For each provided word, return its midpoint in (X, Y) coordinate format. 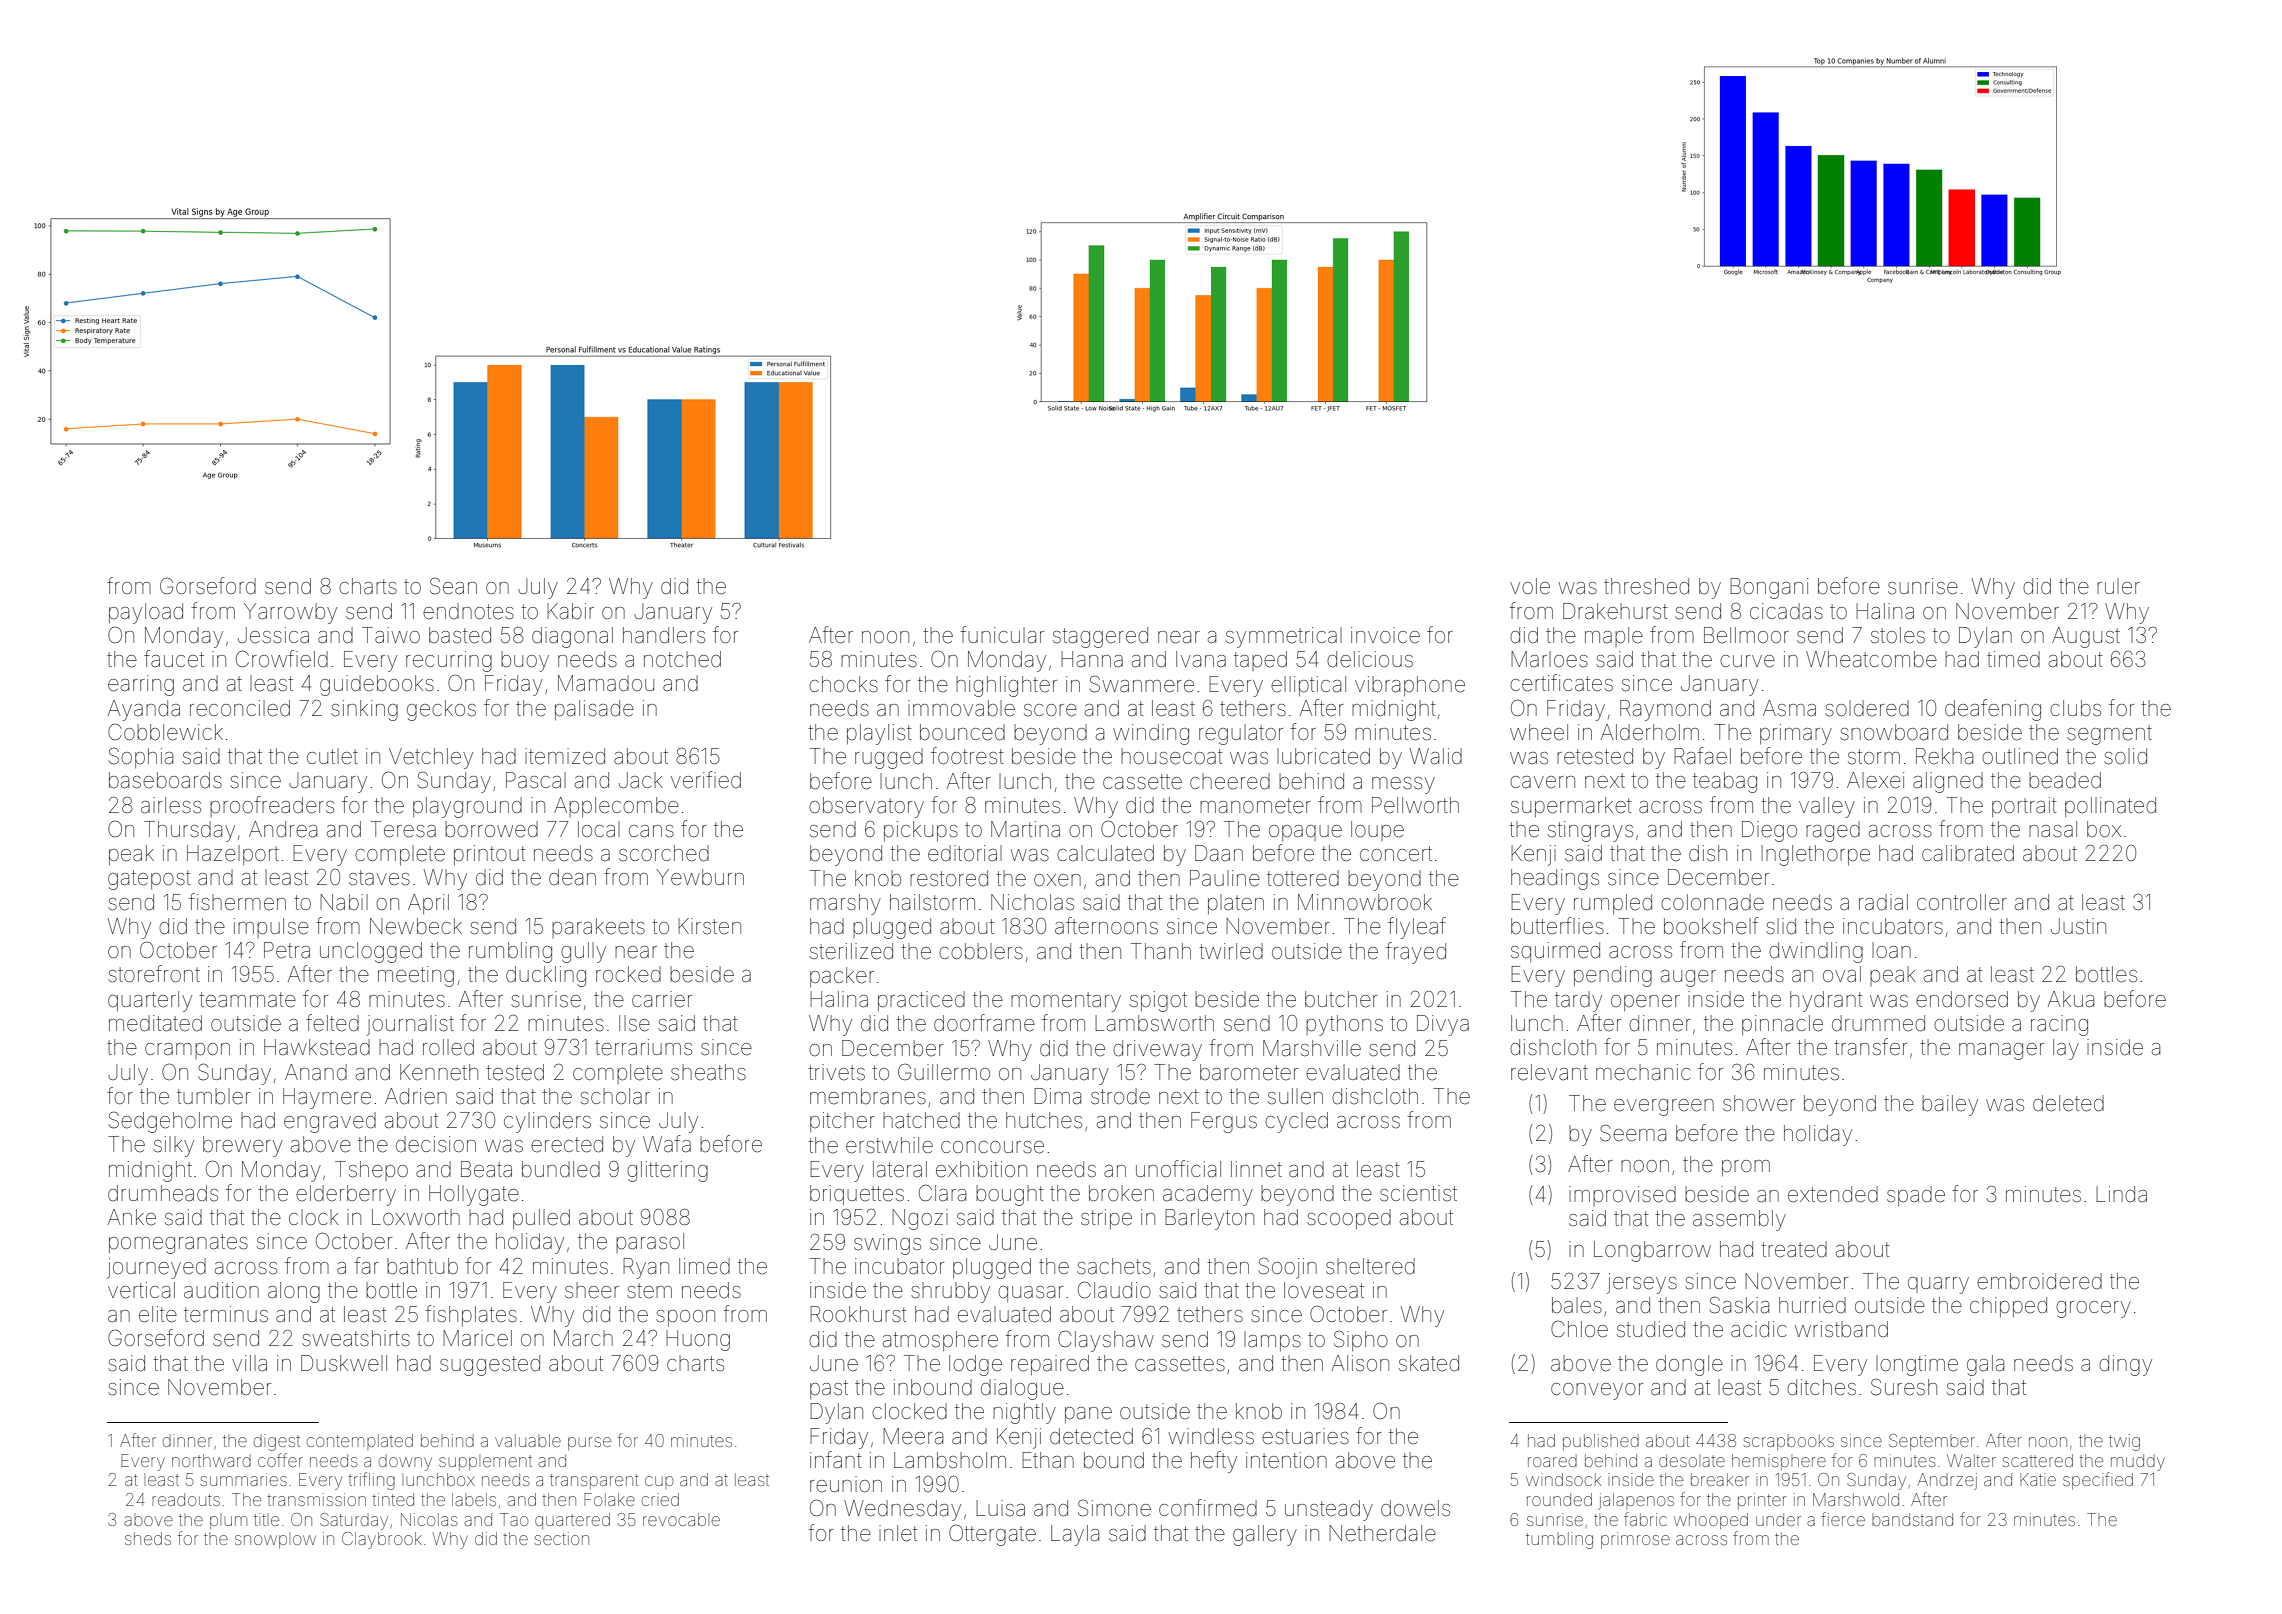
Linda (2121, 1194)
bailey (1950, 1105)
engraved (330, 1122)
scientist (1418, 1193)
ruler (2118, 586)
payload (146, 613)
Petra (287, 950)
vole (1530, 586)
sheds (148, 1538)
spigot (1158, 1001)
